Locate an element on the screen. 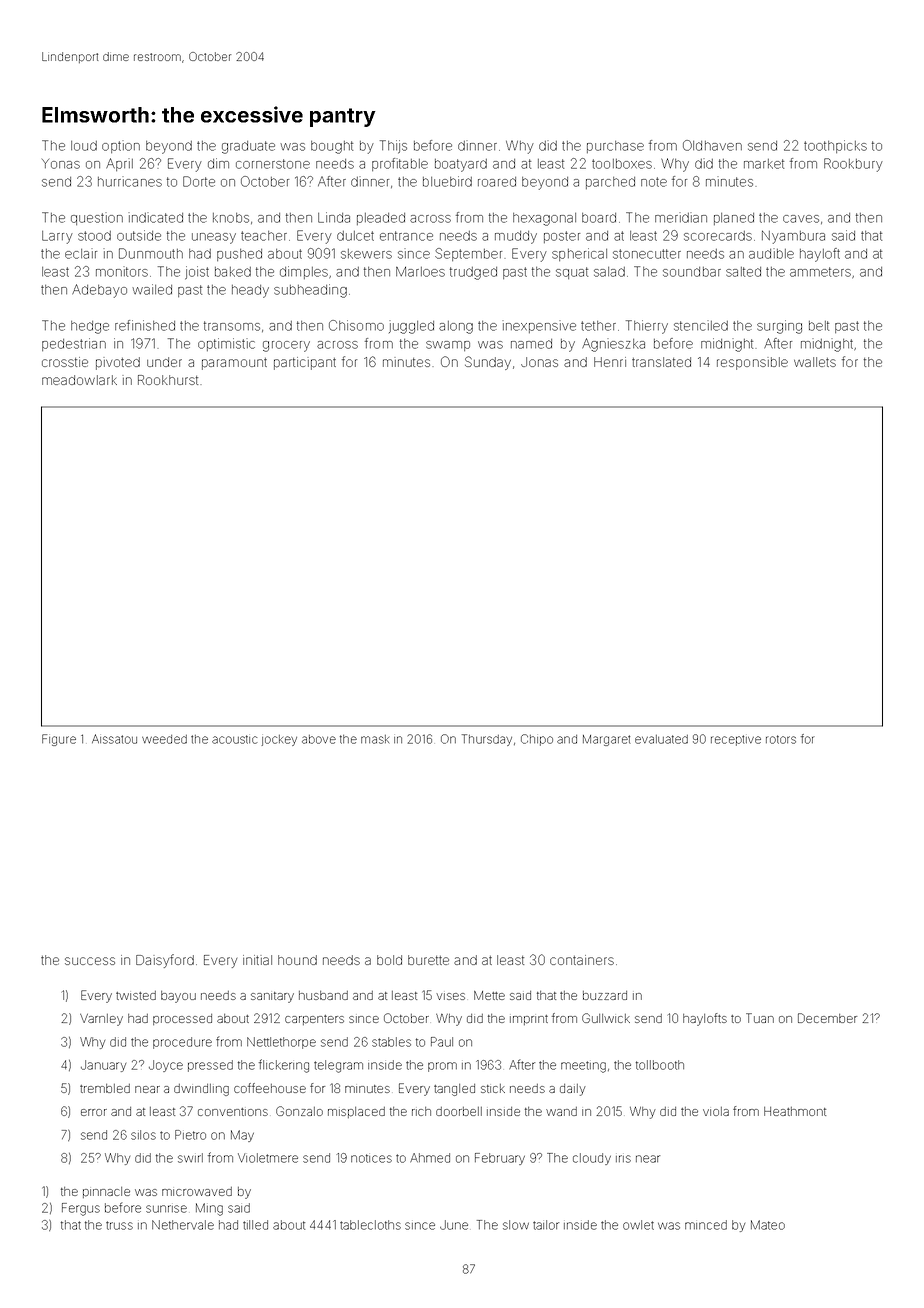 The height and width of the screenshot is (1308, 924). knobs is located at coordinates (231, 218).
